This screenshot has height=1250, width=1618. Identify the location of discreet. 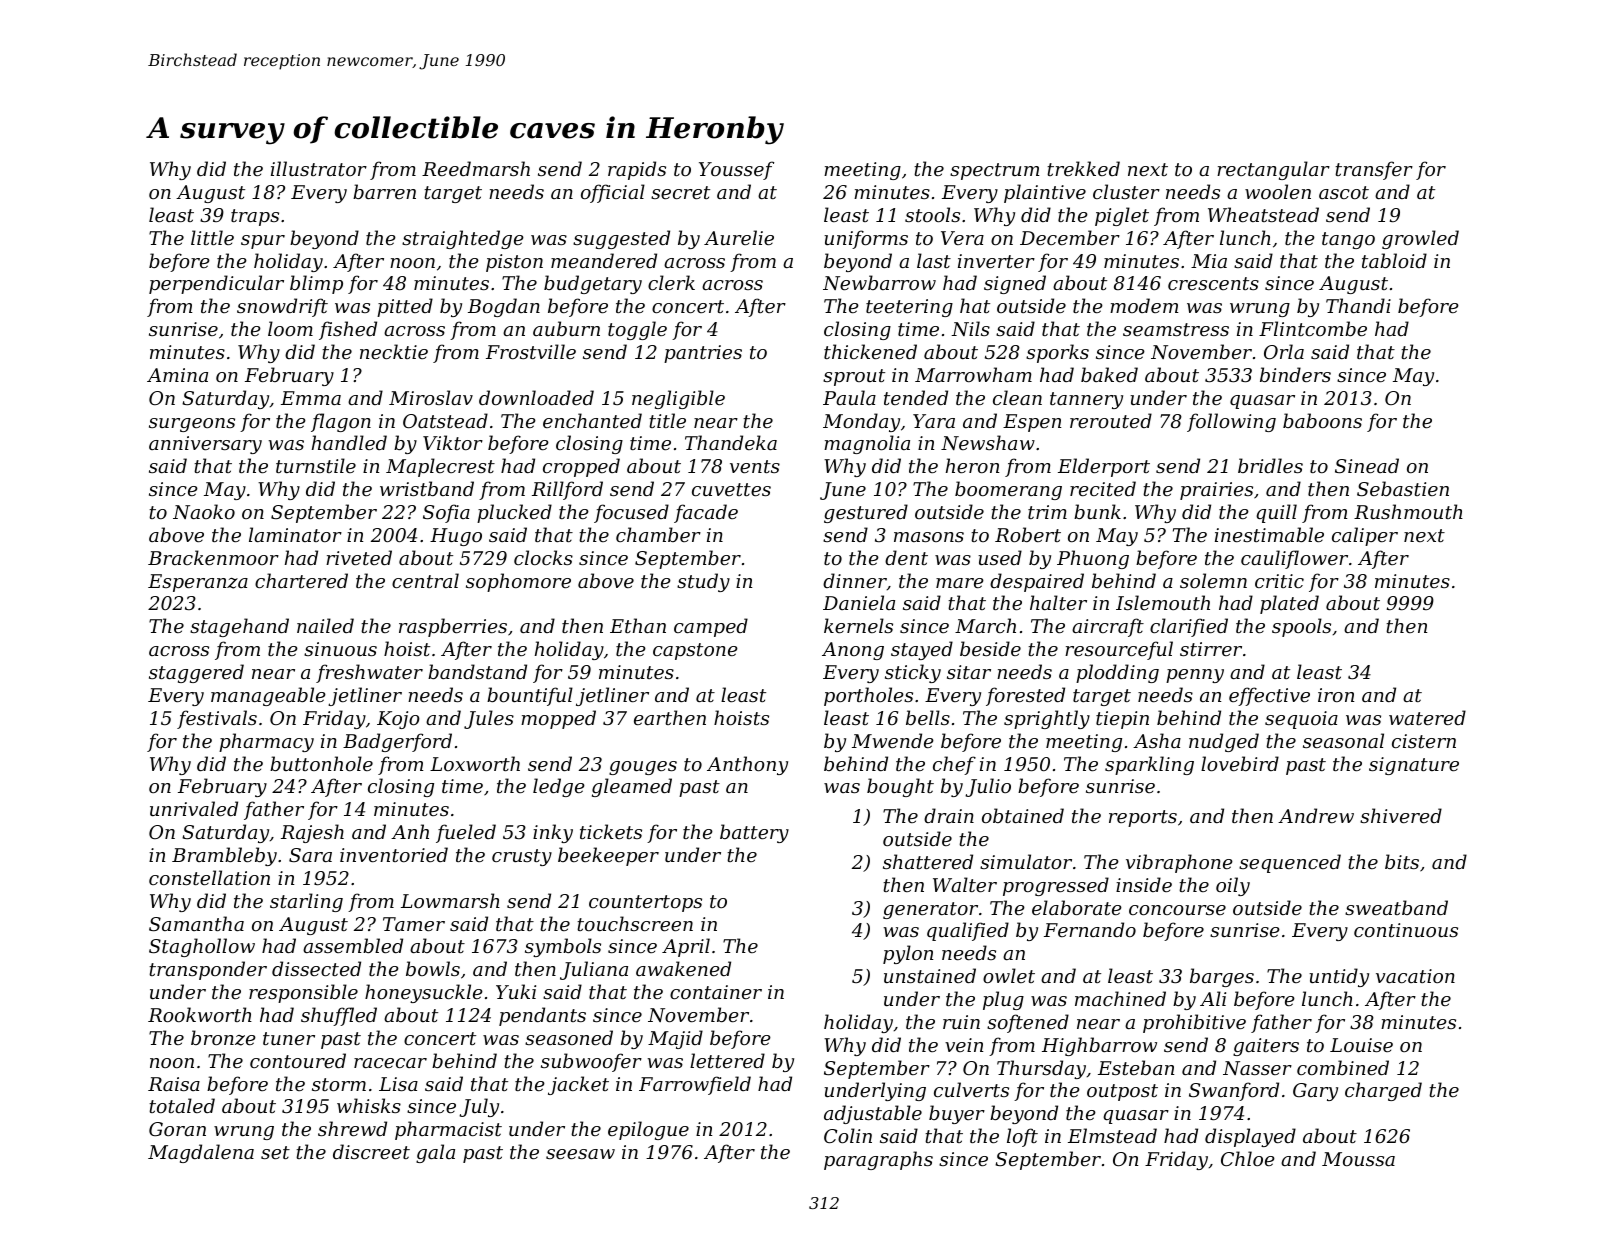
(371, 1151).
